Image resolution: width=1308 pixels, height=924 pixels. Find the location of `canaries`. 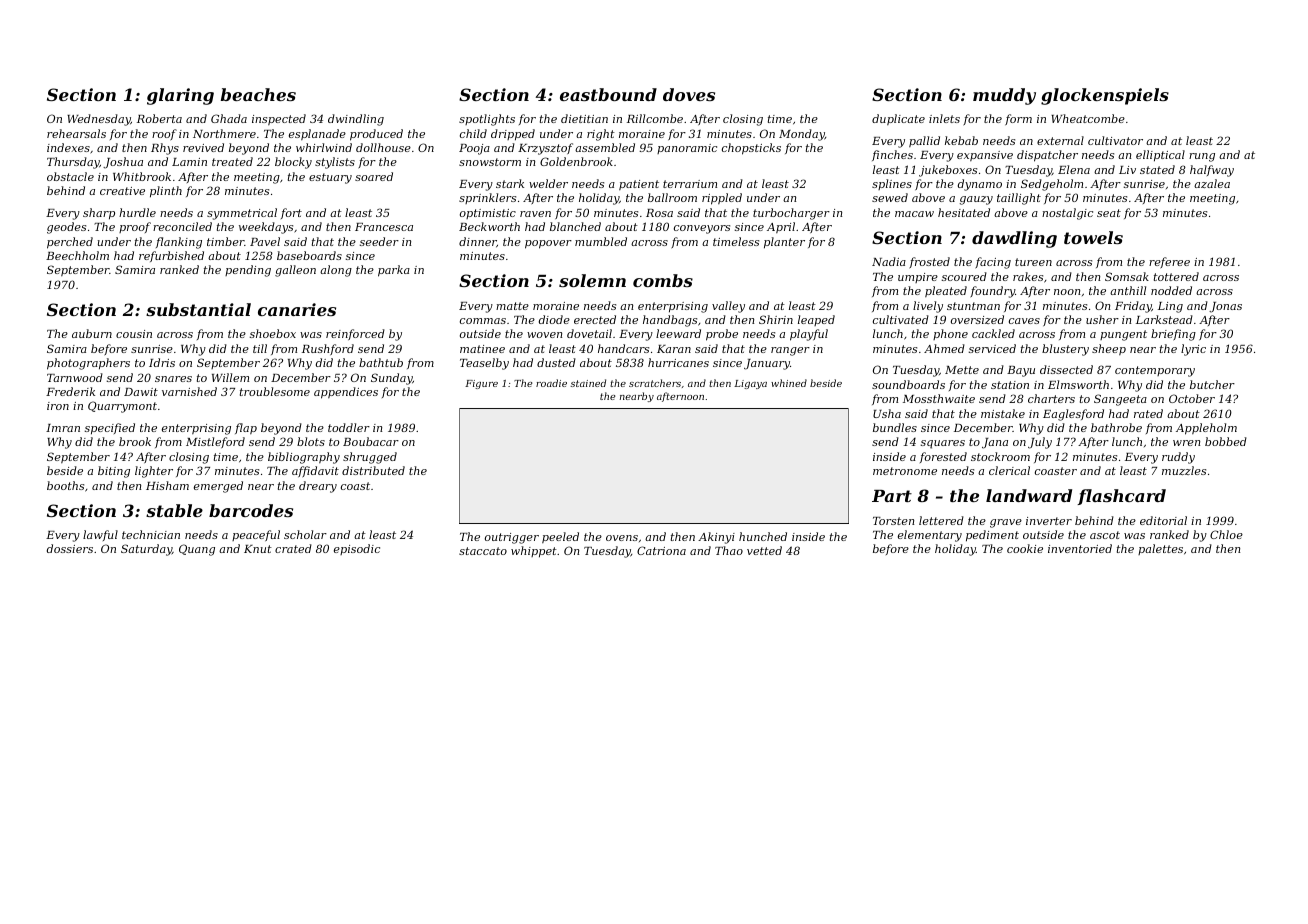

canaries is located at coordinates (297, 309).
